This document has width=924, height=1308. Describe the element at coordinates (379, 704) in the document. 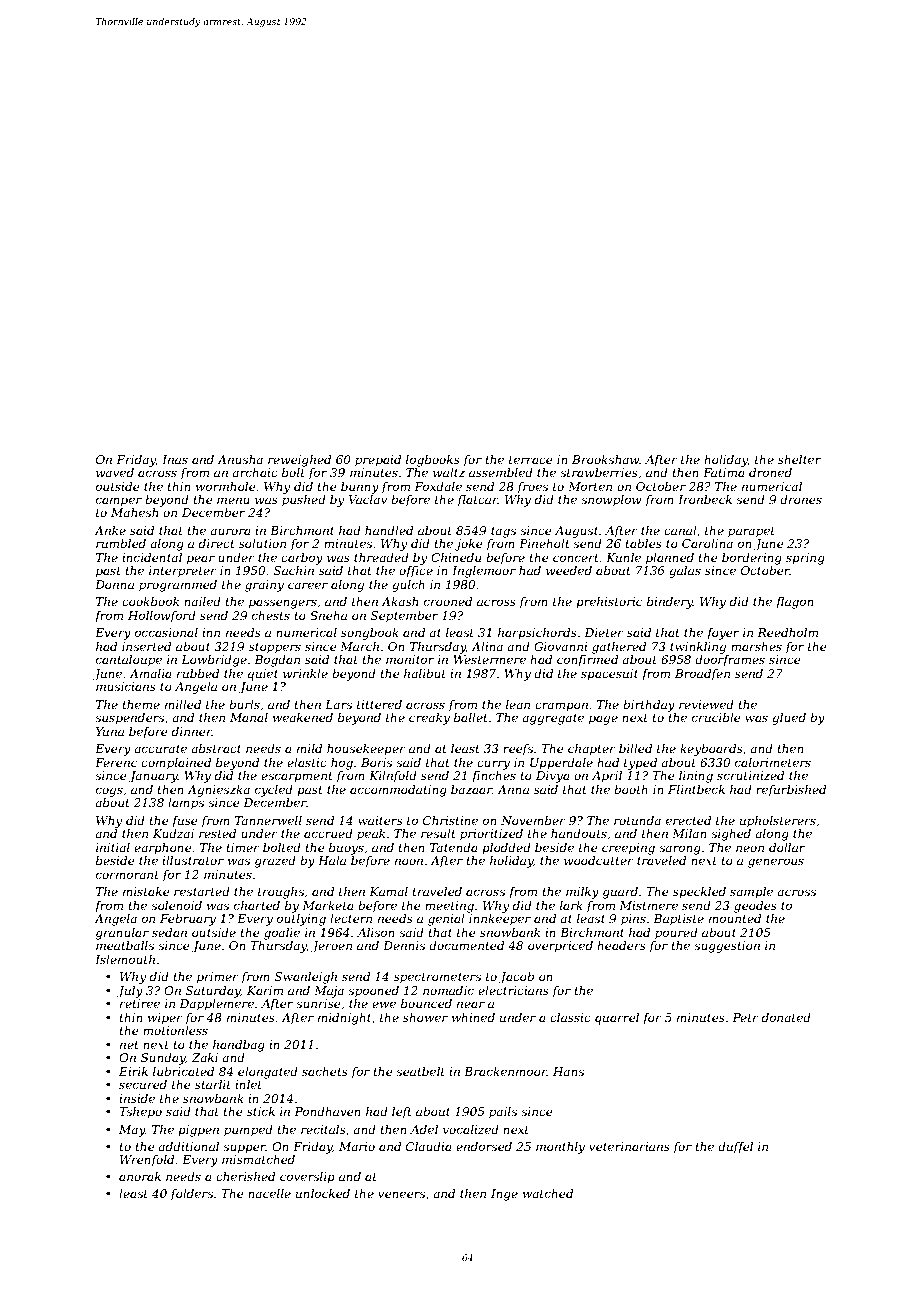

I see `tittered` at that location.
